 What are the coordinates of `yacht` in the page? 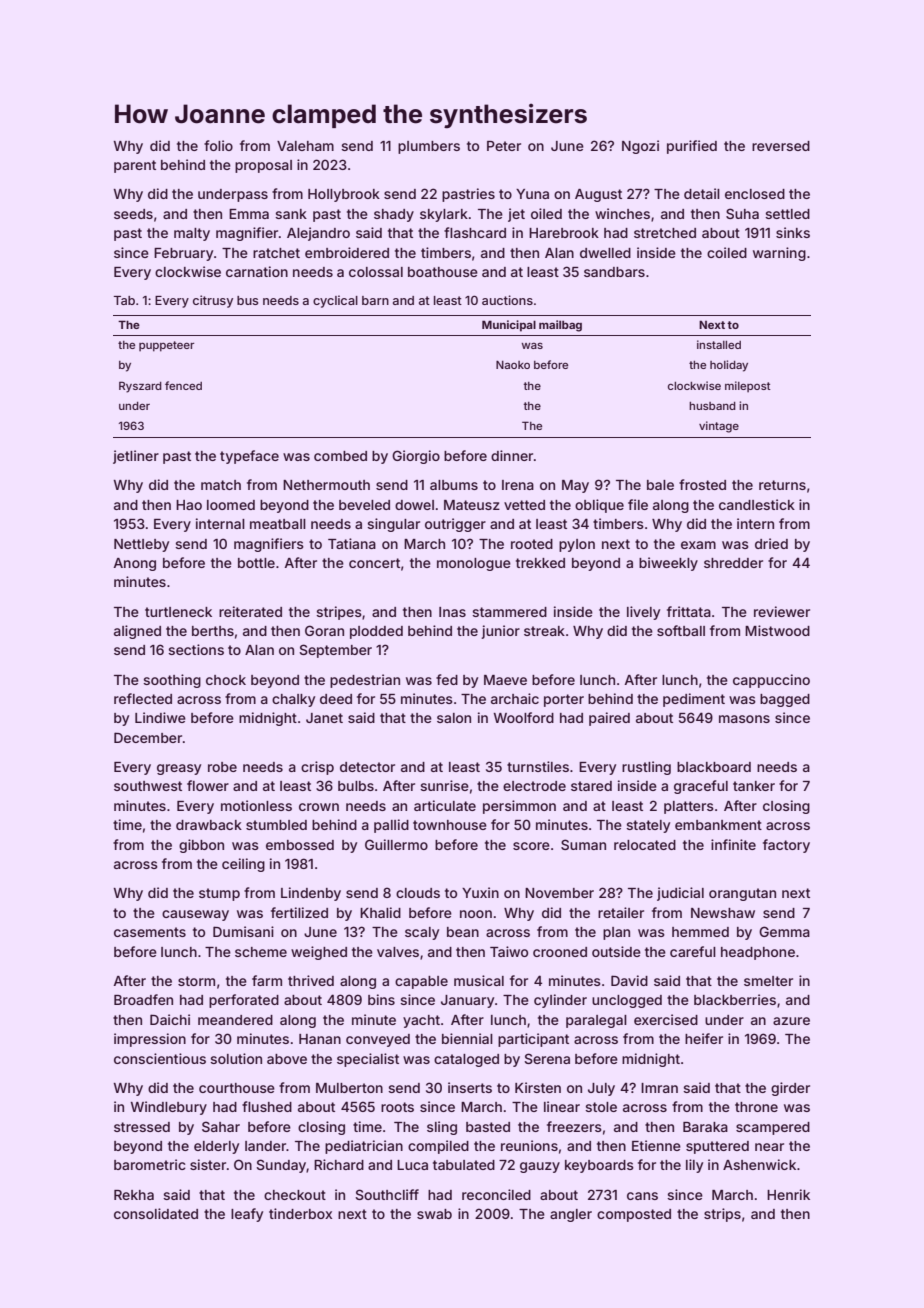 It's located at (421, 1021).
